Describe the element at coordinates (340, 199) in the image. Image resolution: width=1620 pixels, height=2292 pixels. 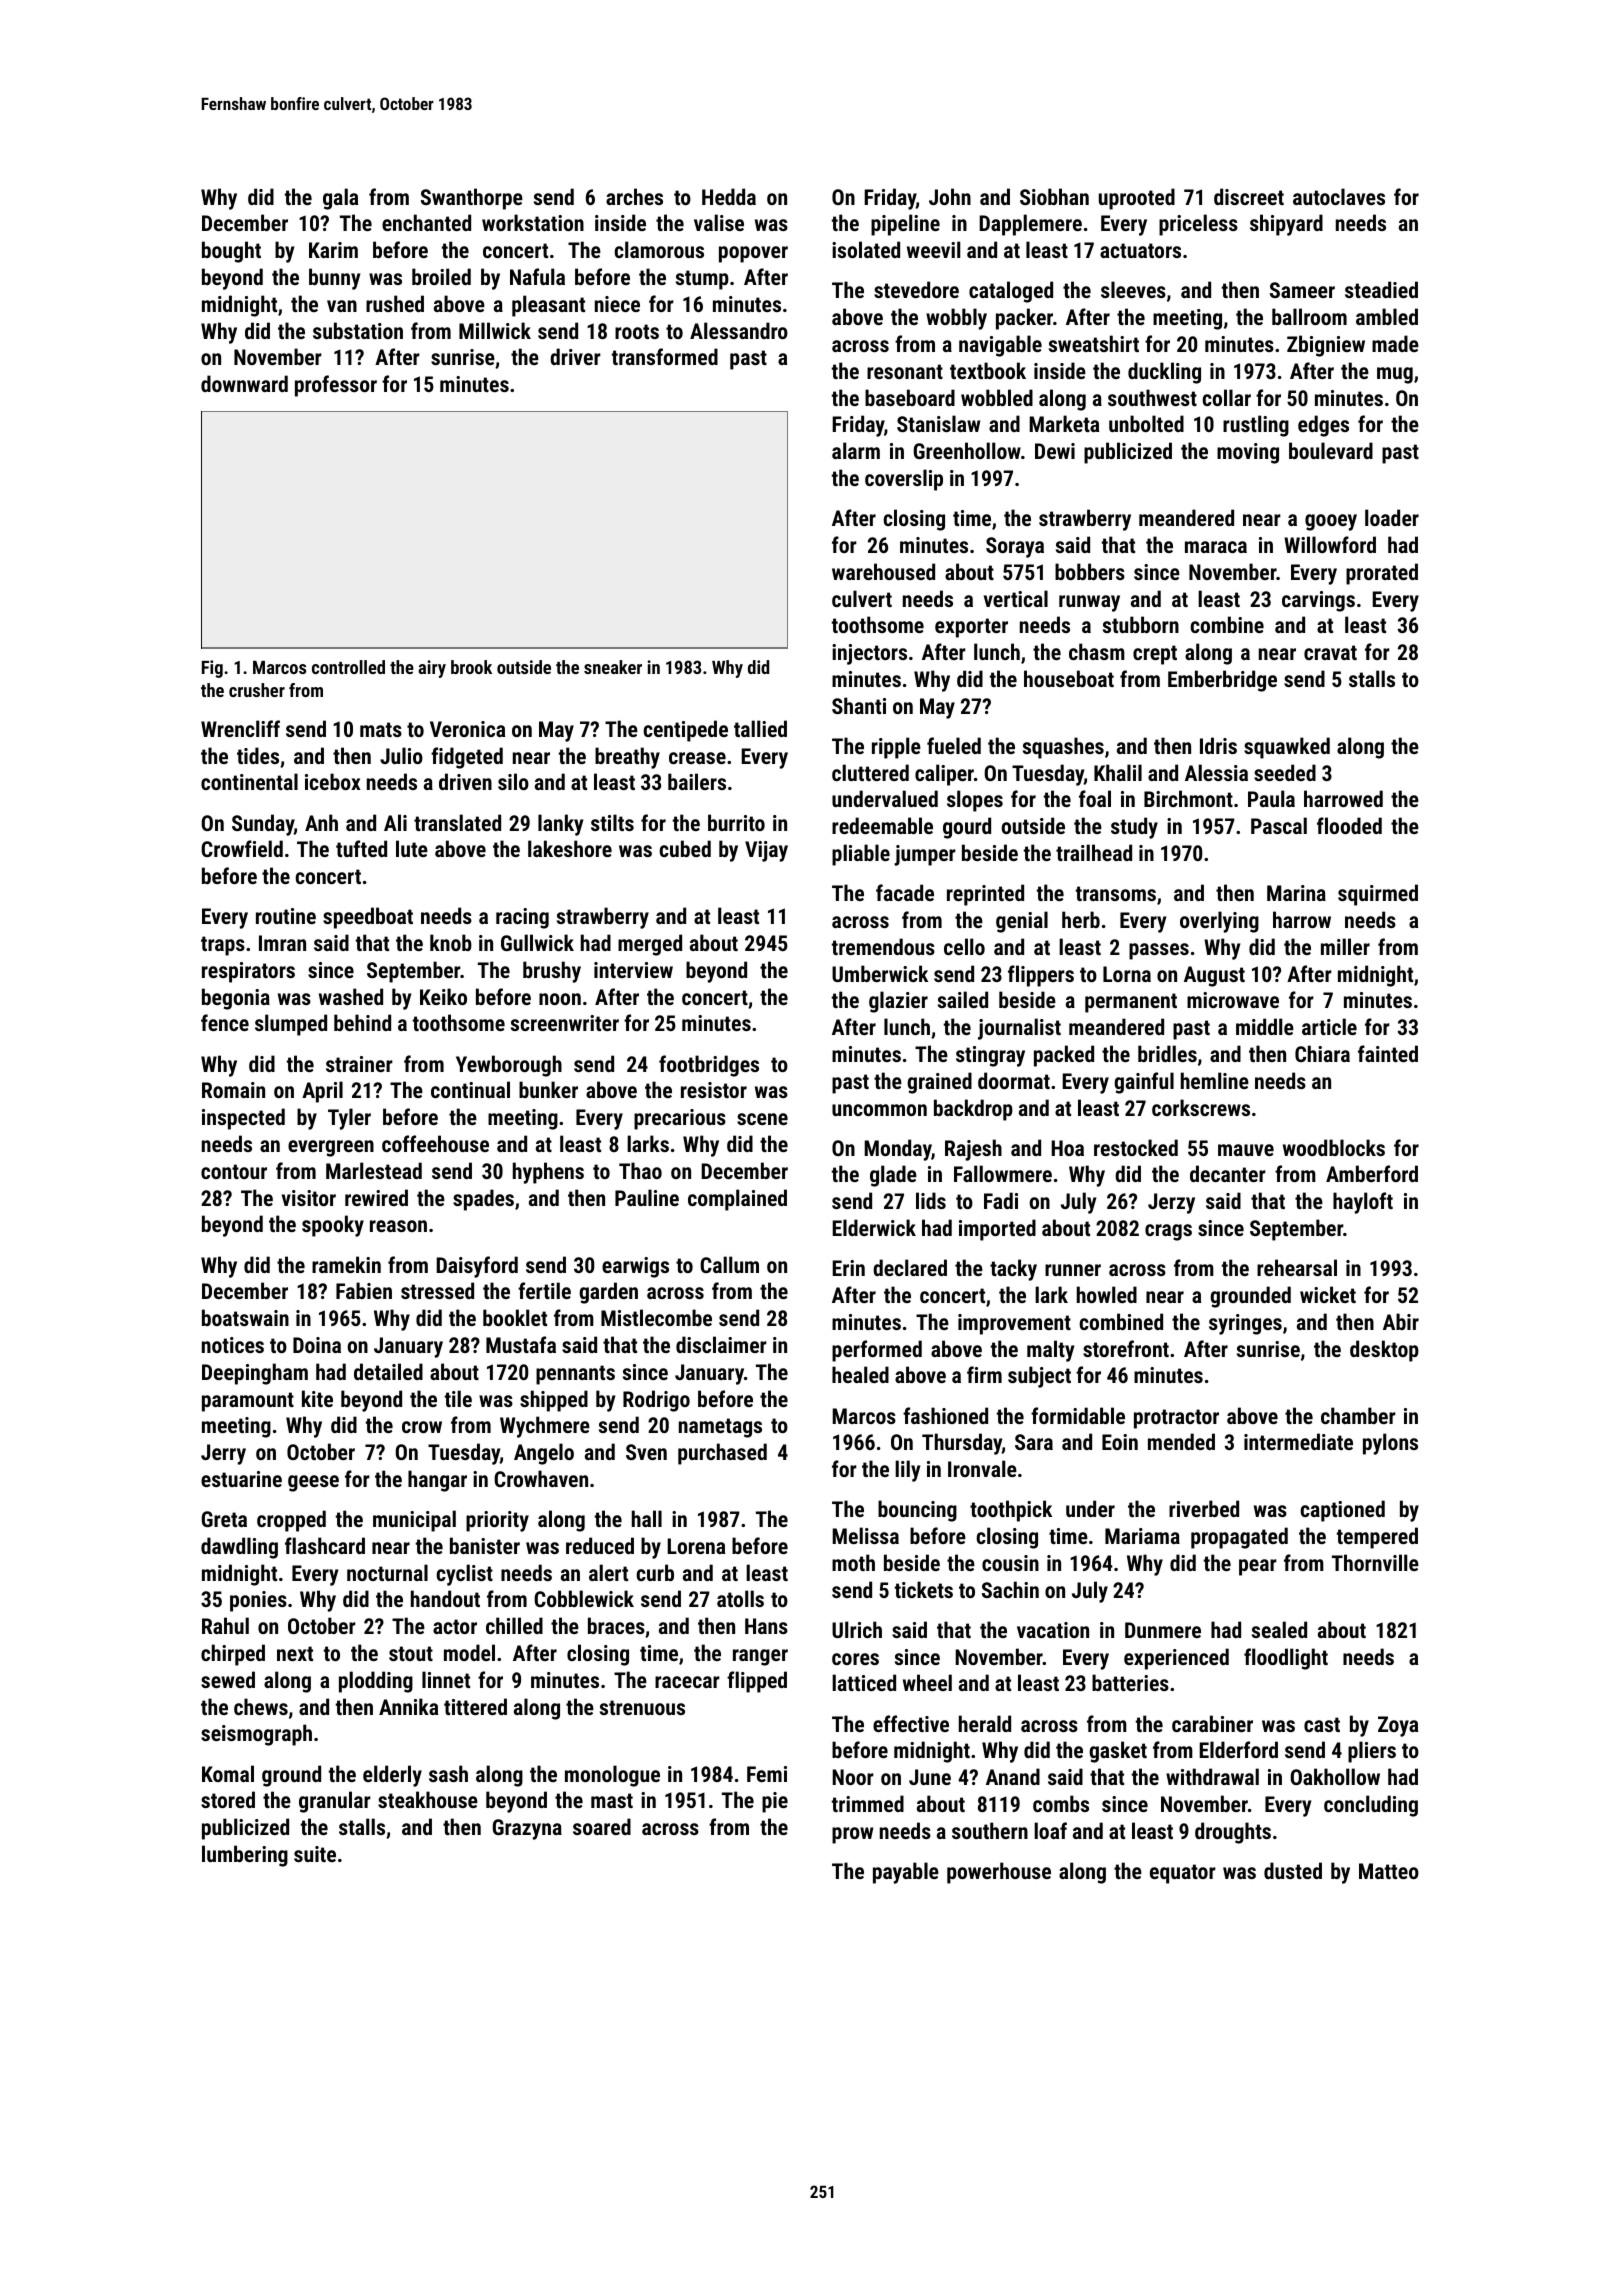
I see `gala` at that location.
